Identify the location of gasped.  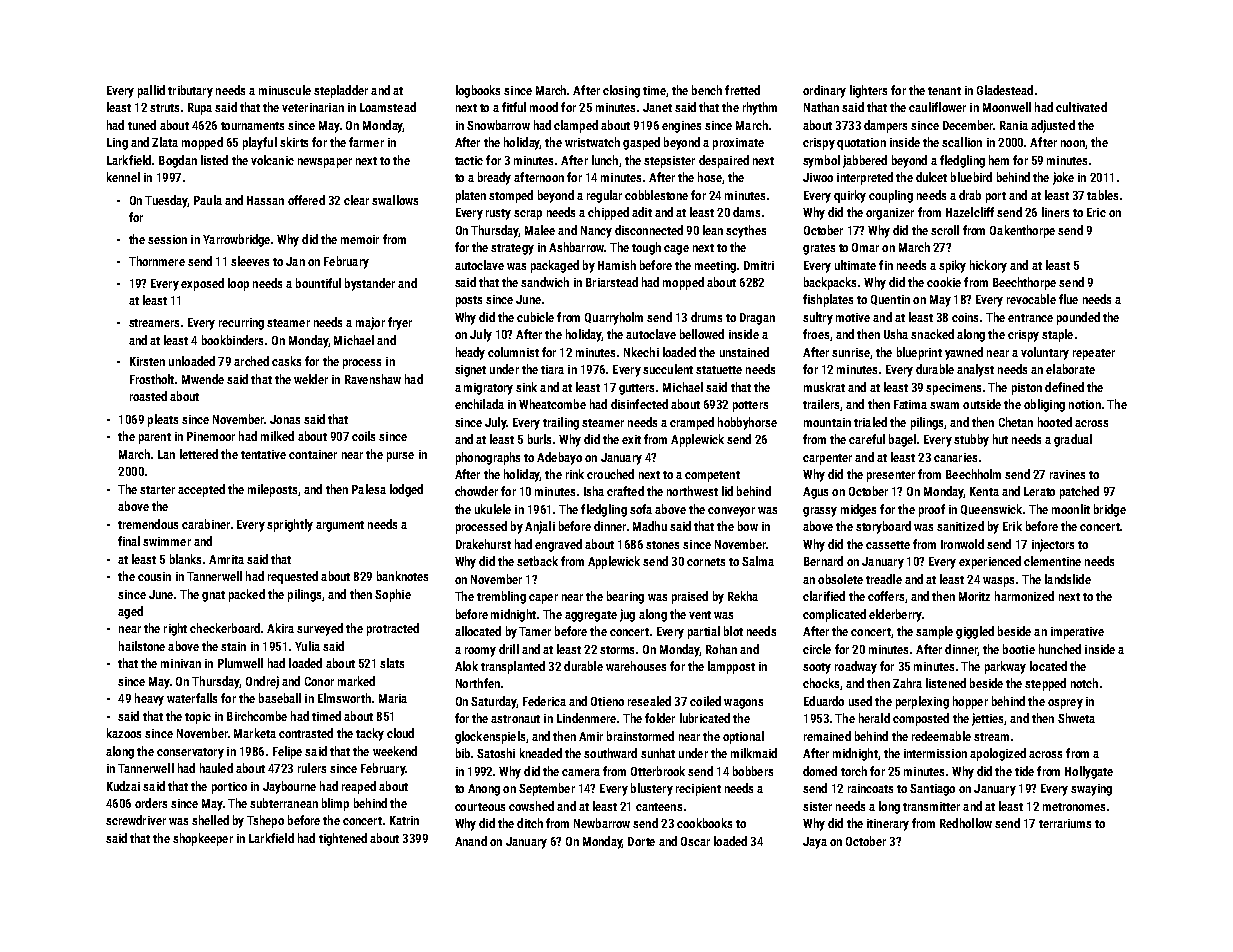
(641, 143).
